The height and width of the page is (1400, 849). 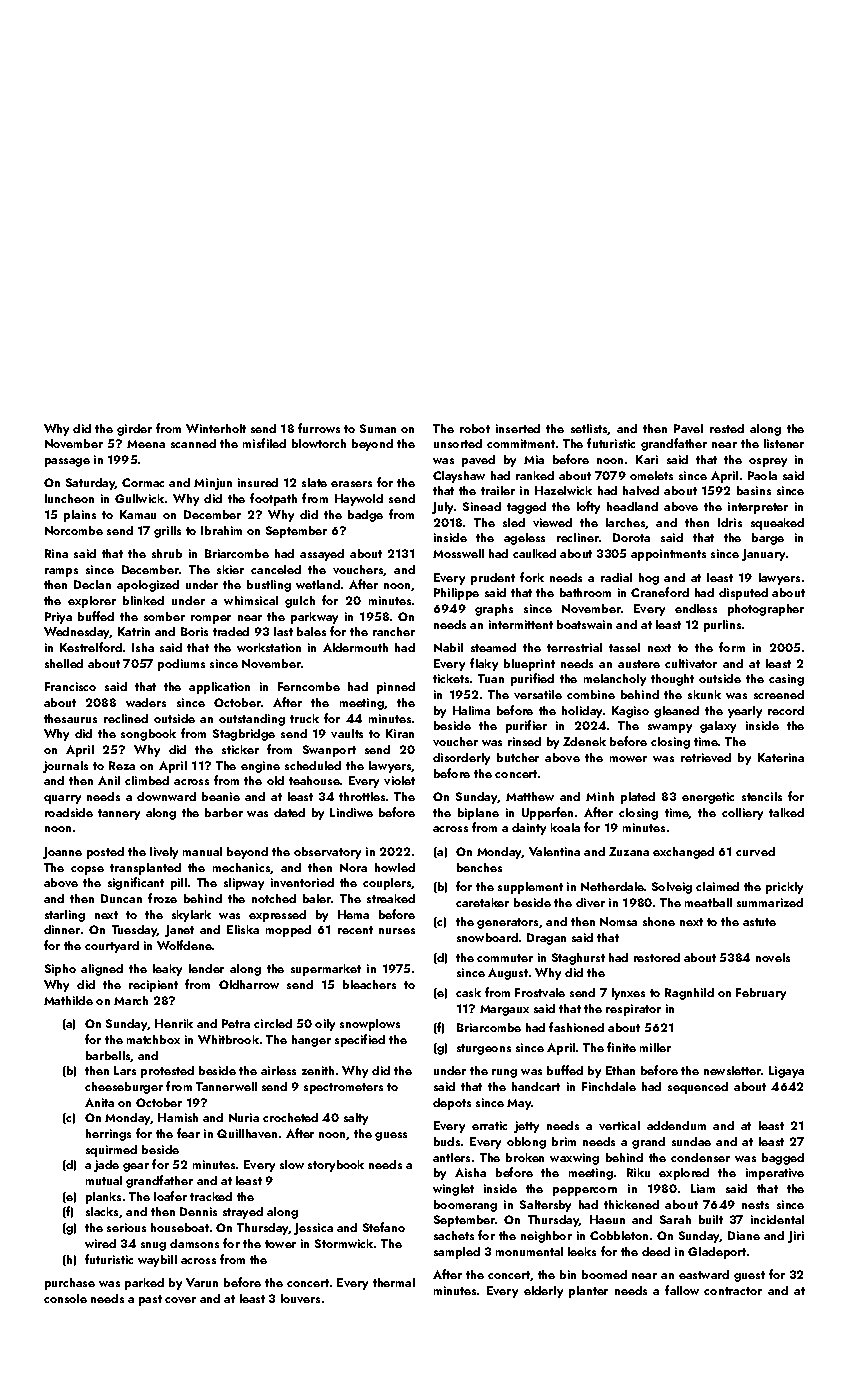 I want to click on Pavel, so click(x=688, y=428).
